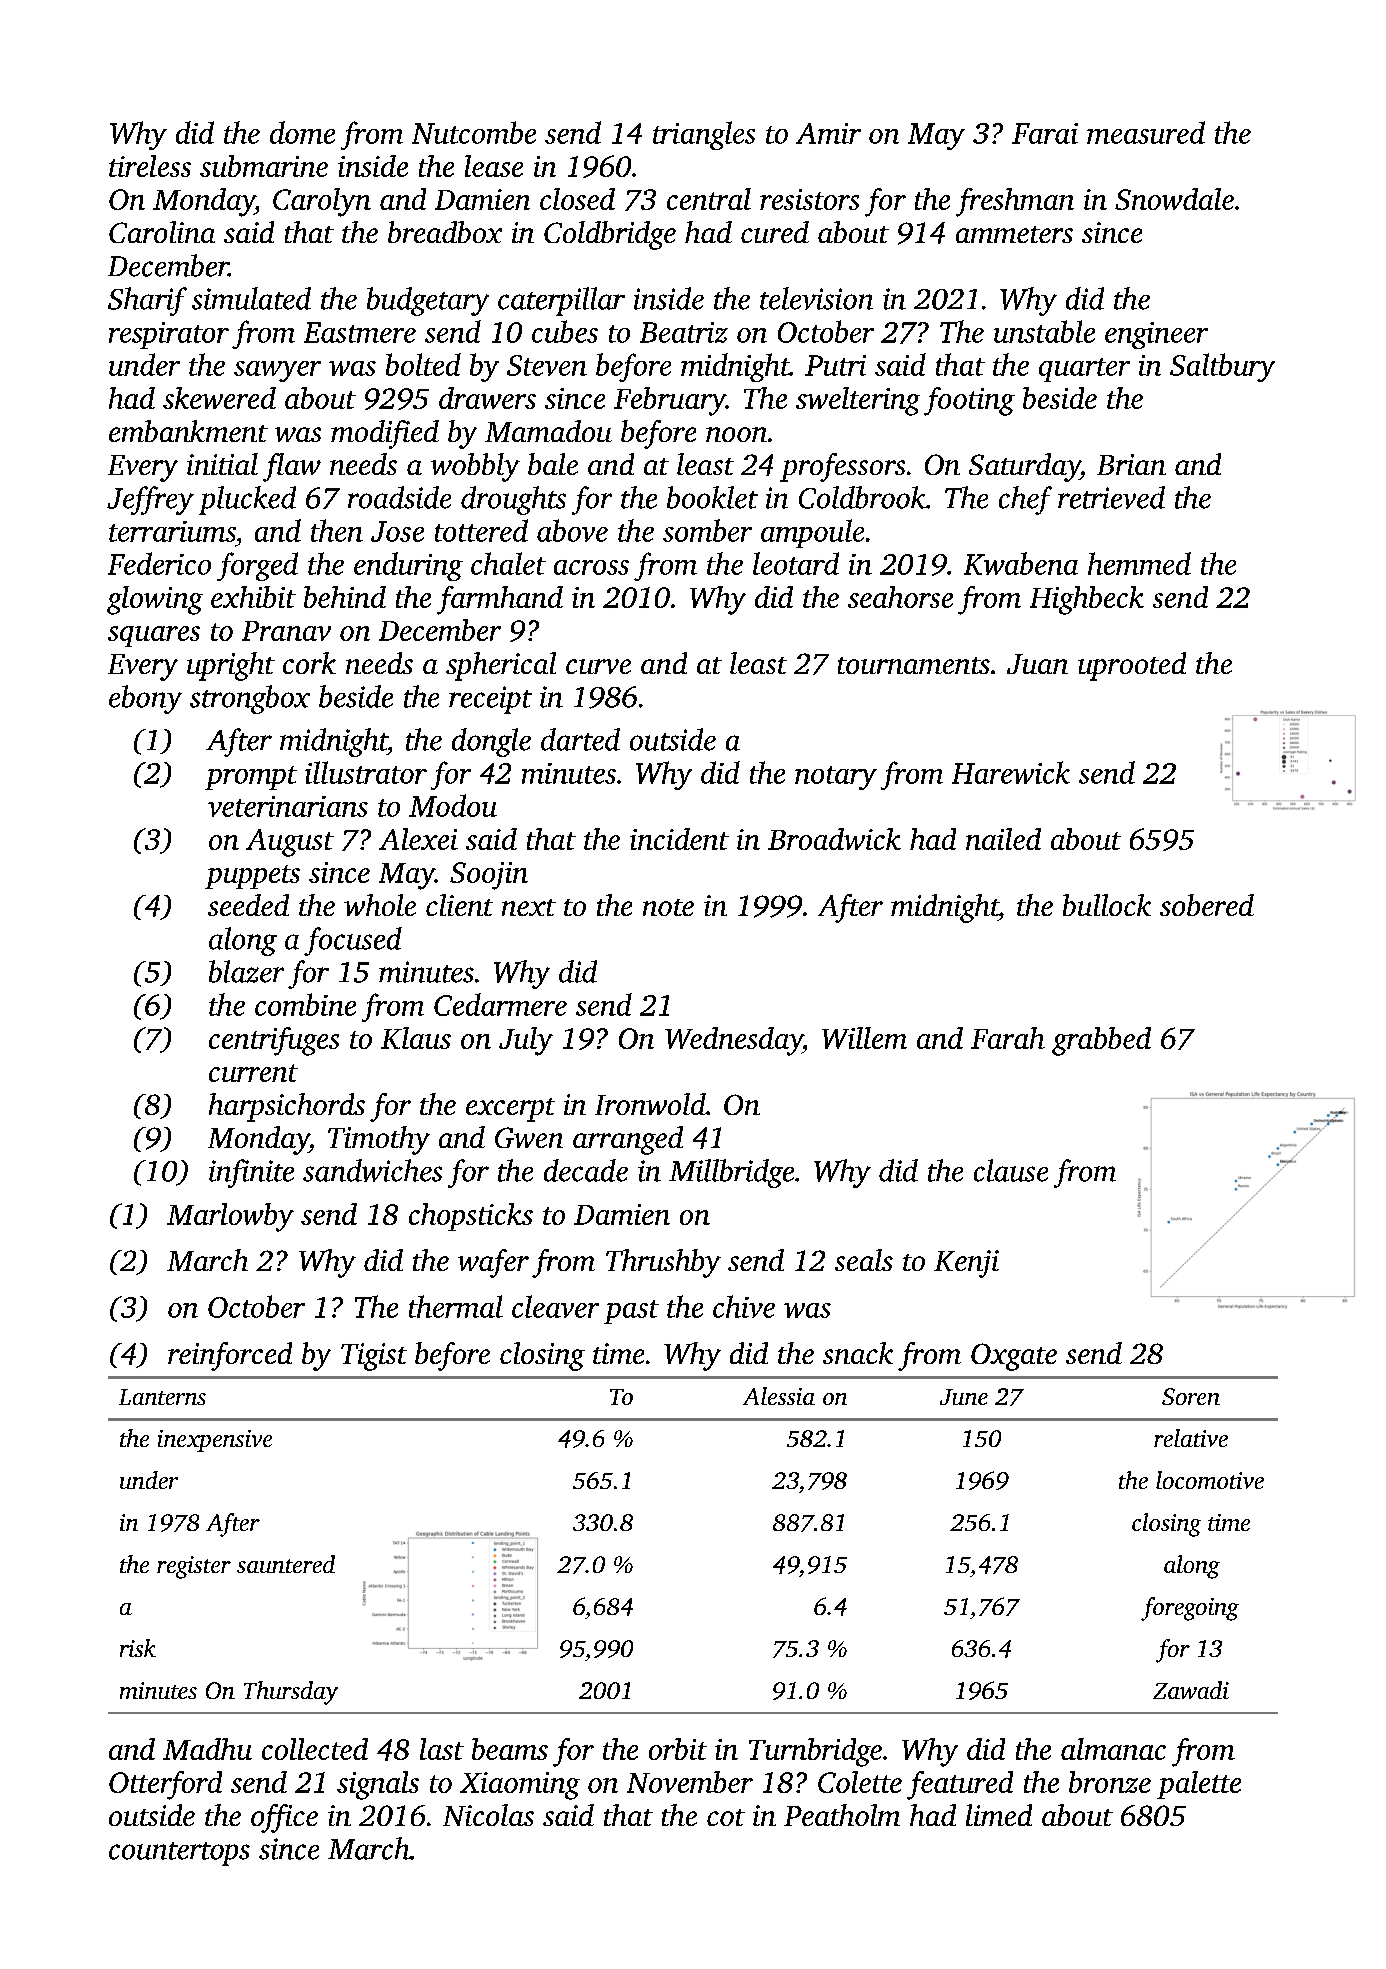 This screenshot has height=1969, width=1386. What do you see at coordinates (162, 1397) in the screenshot?
I see `Lanterns` at bounding box center [162, 1397].
